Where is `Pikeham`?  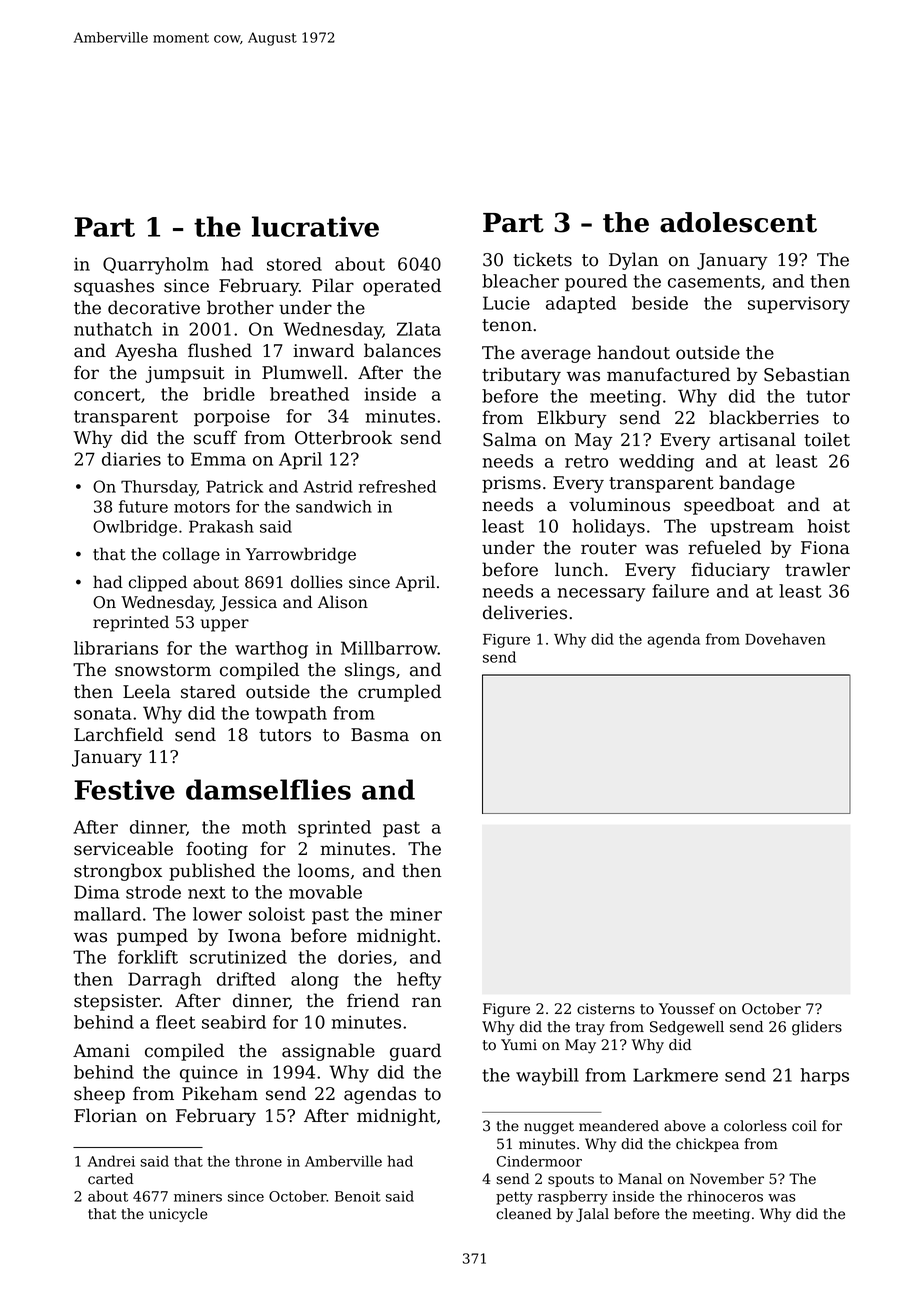
Pikeham is located at coordinates (220, 1093).
